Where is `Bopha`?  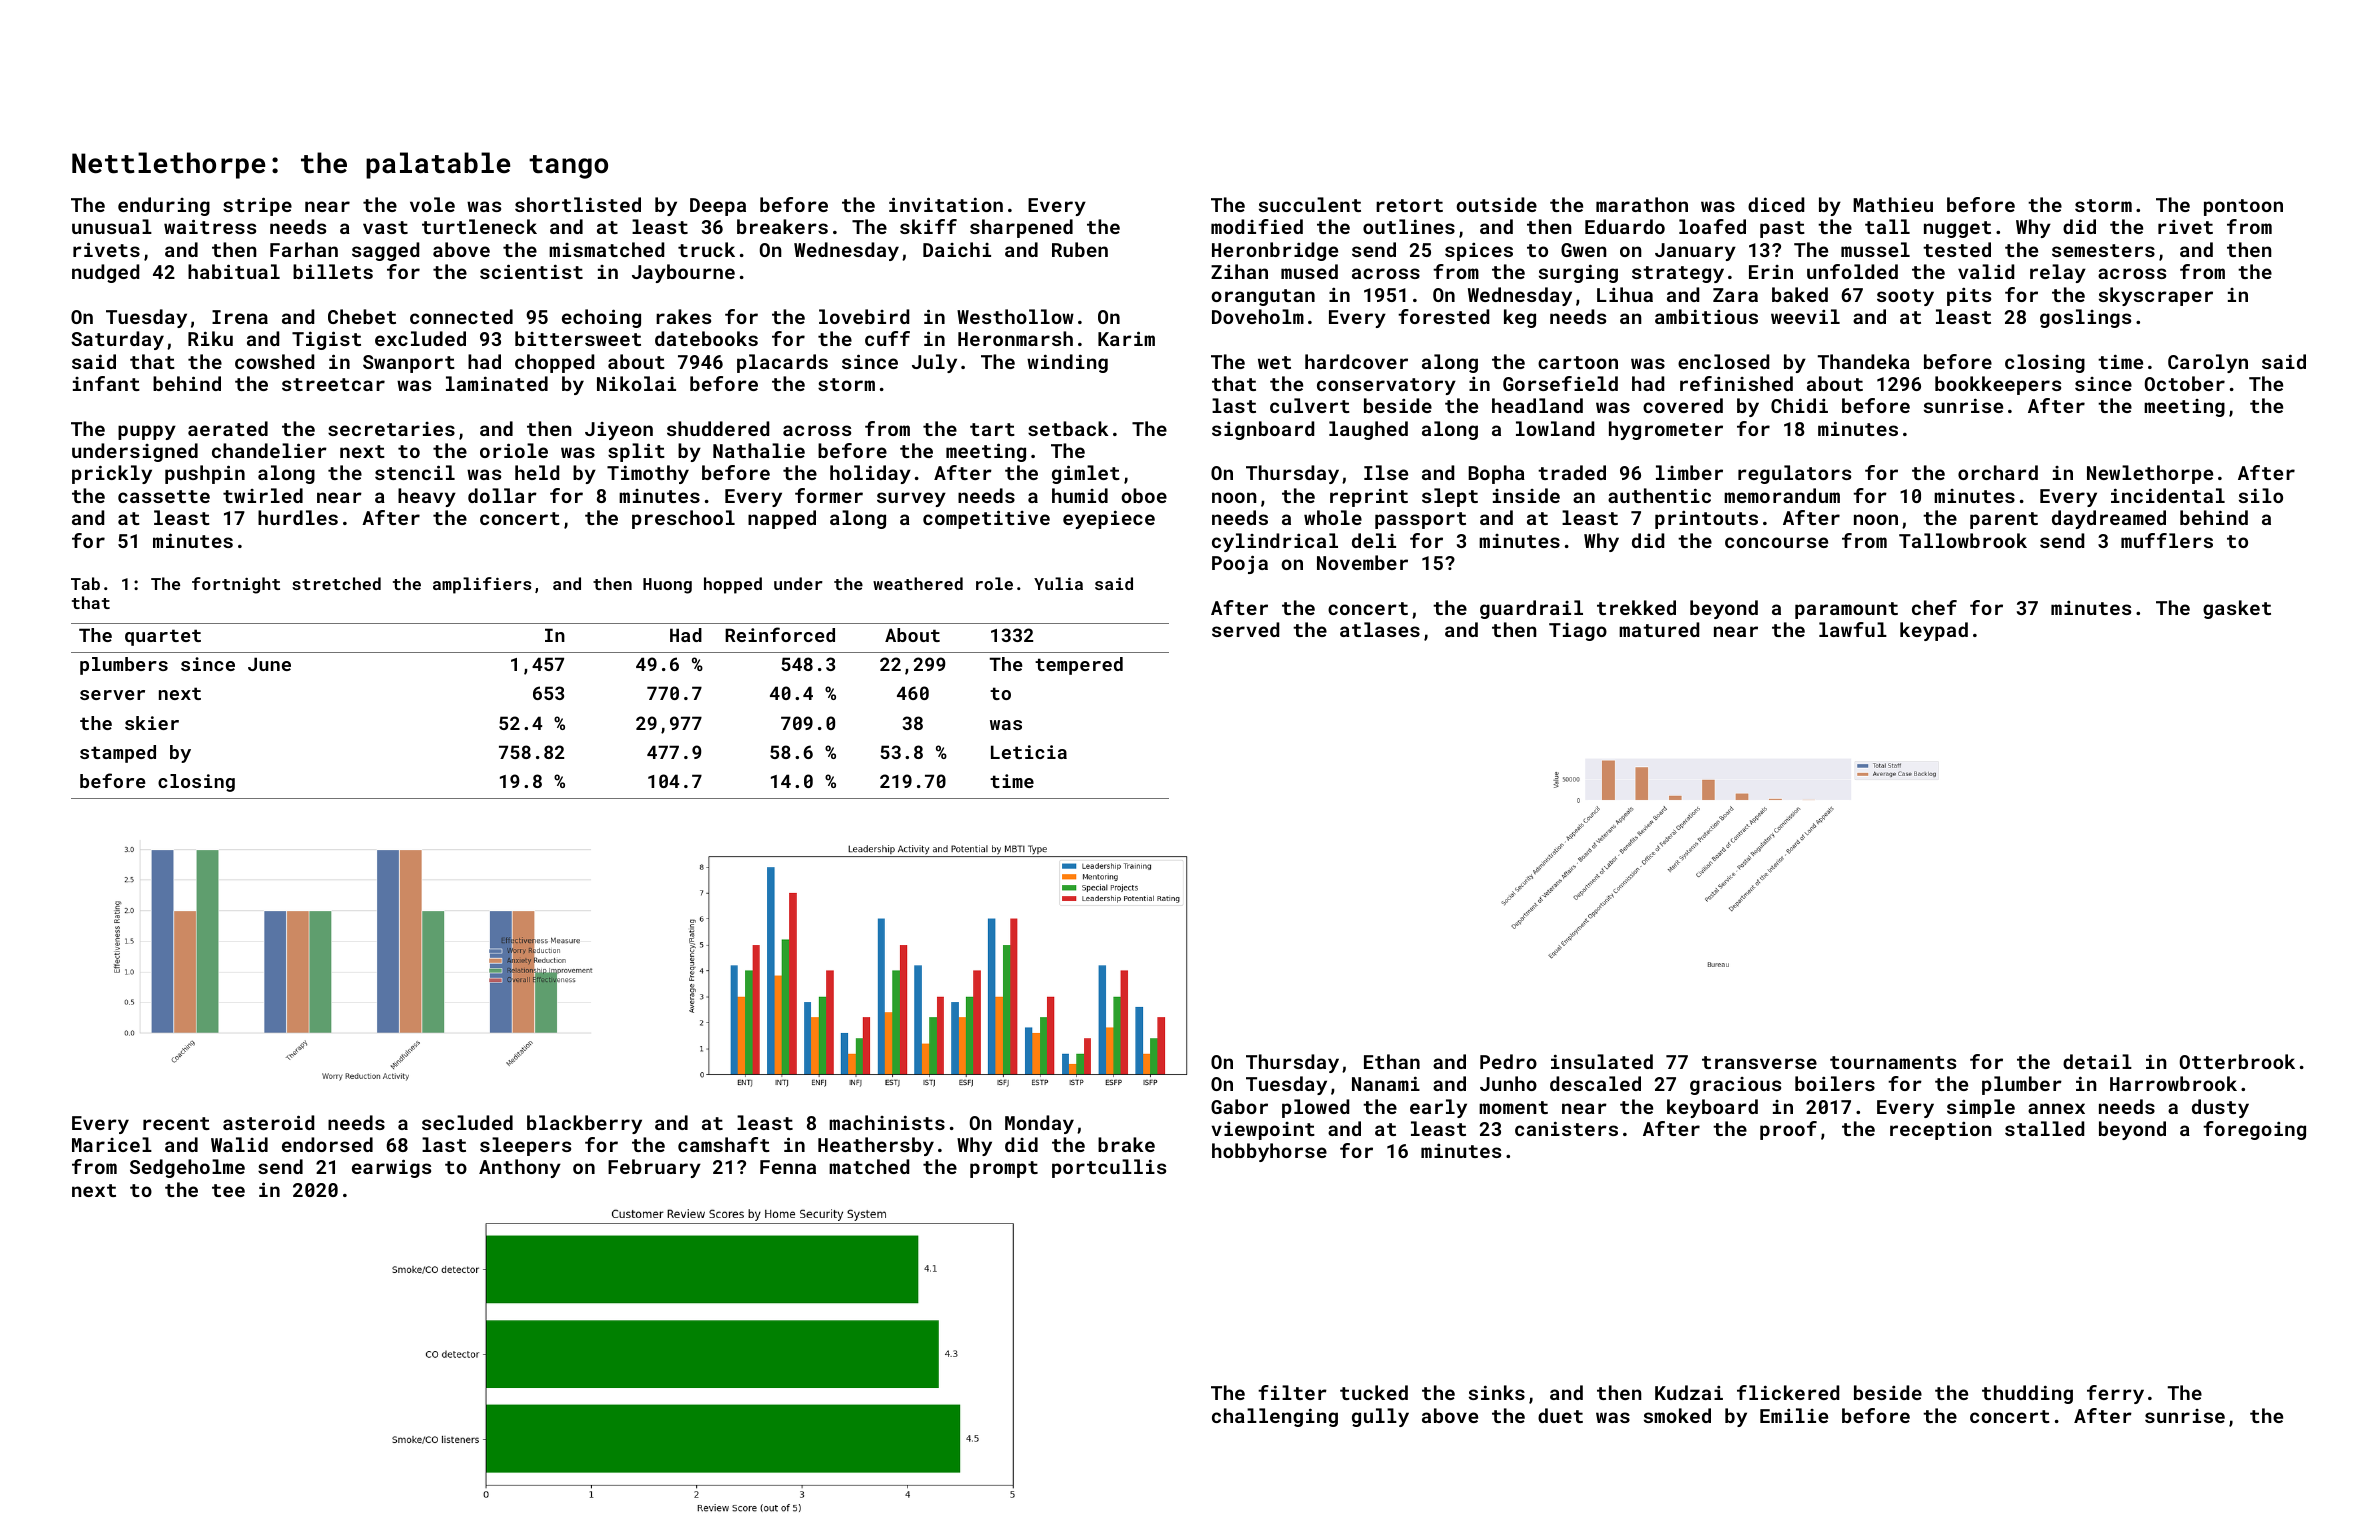
Bopha is located at coordinates (1496, 474).
